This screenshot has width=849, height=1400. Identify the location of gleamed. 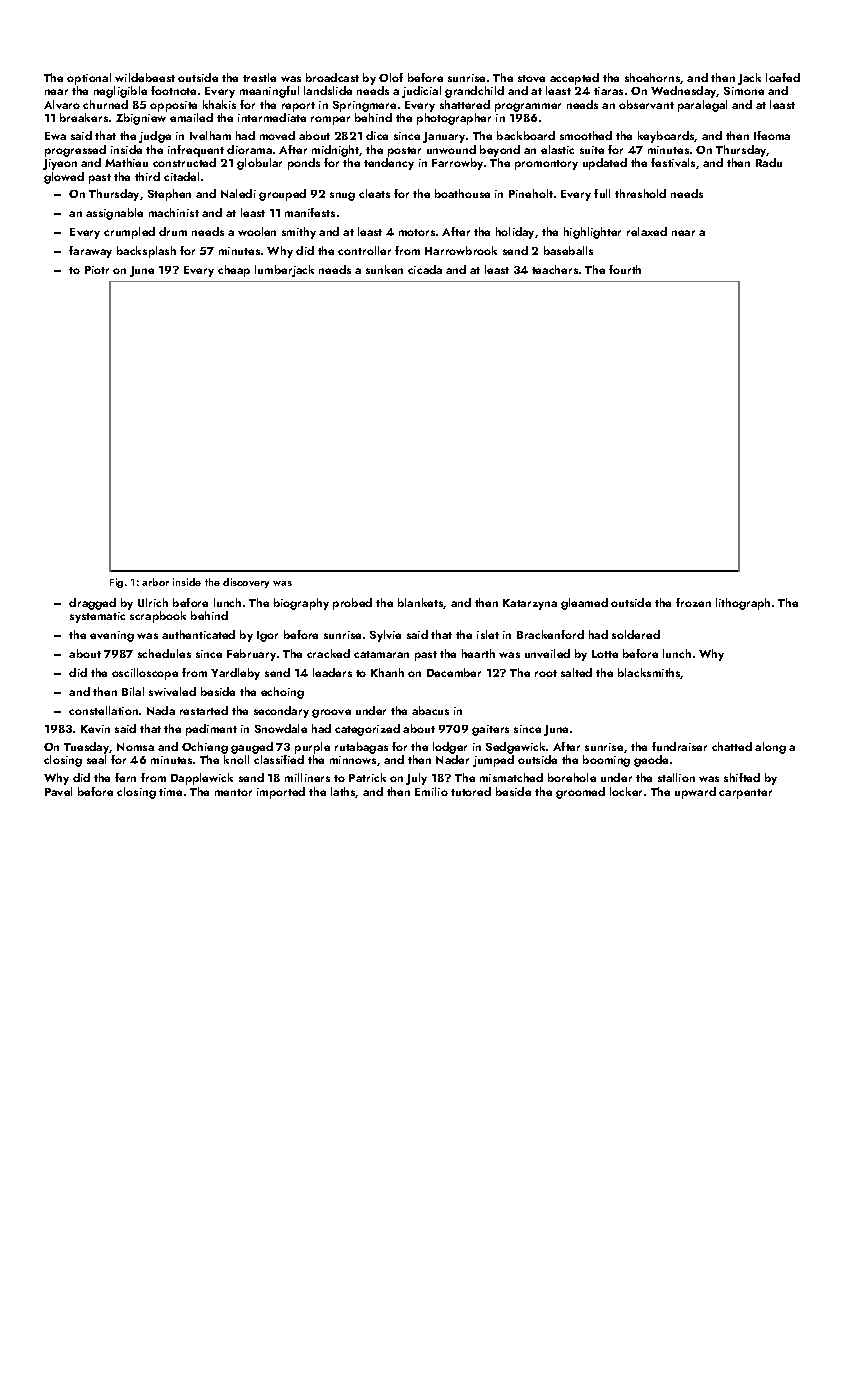
(584, 604).
